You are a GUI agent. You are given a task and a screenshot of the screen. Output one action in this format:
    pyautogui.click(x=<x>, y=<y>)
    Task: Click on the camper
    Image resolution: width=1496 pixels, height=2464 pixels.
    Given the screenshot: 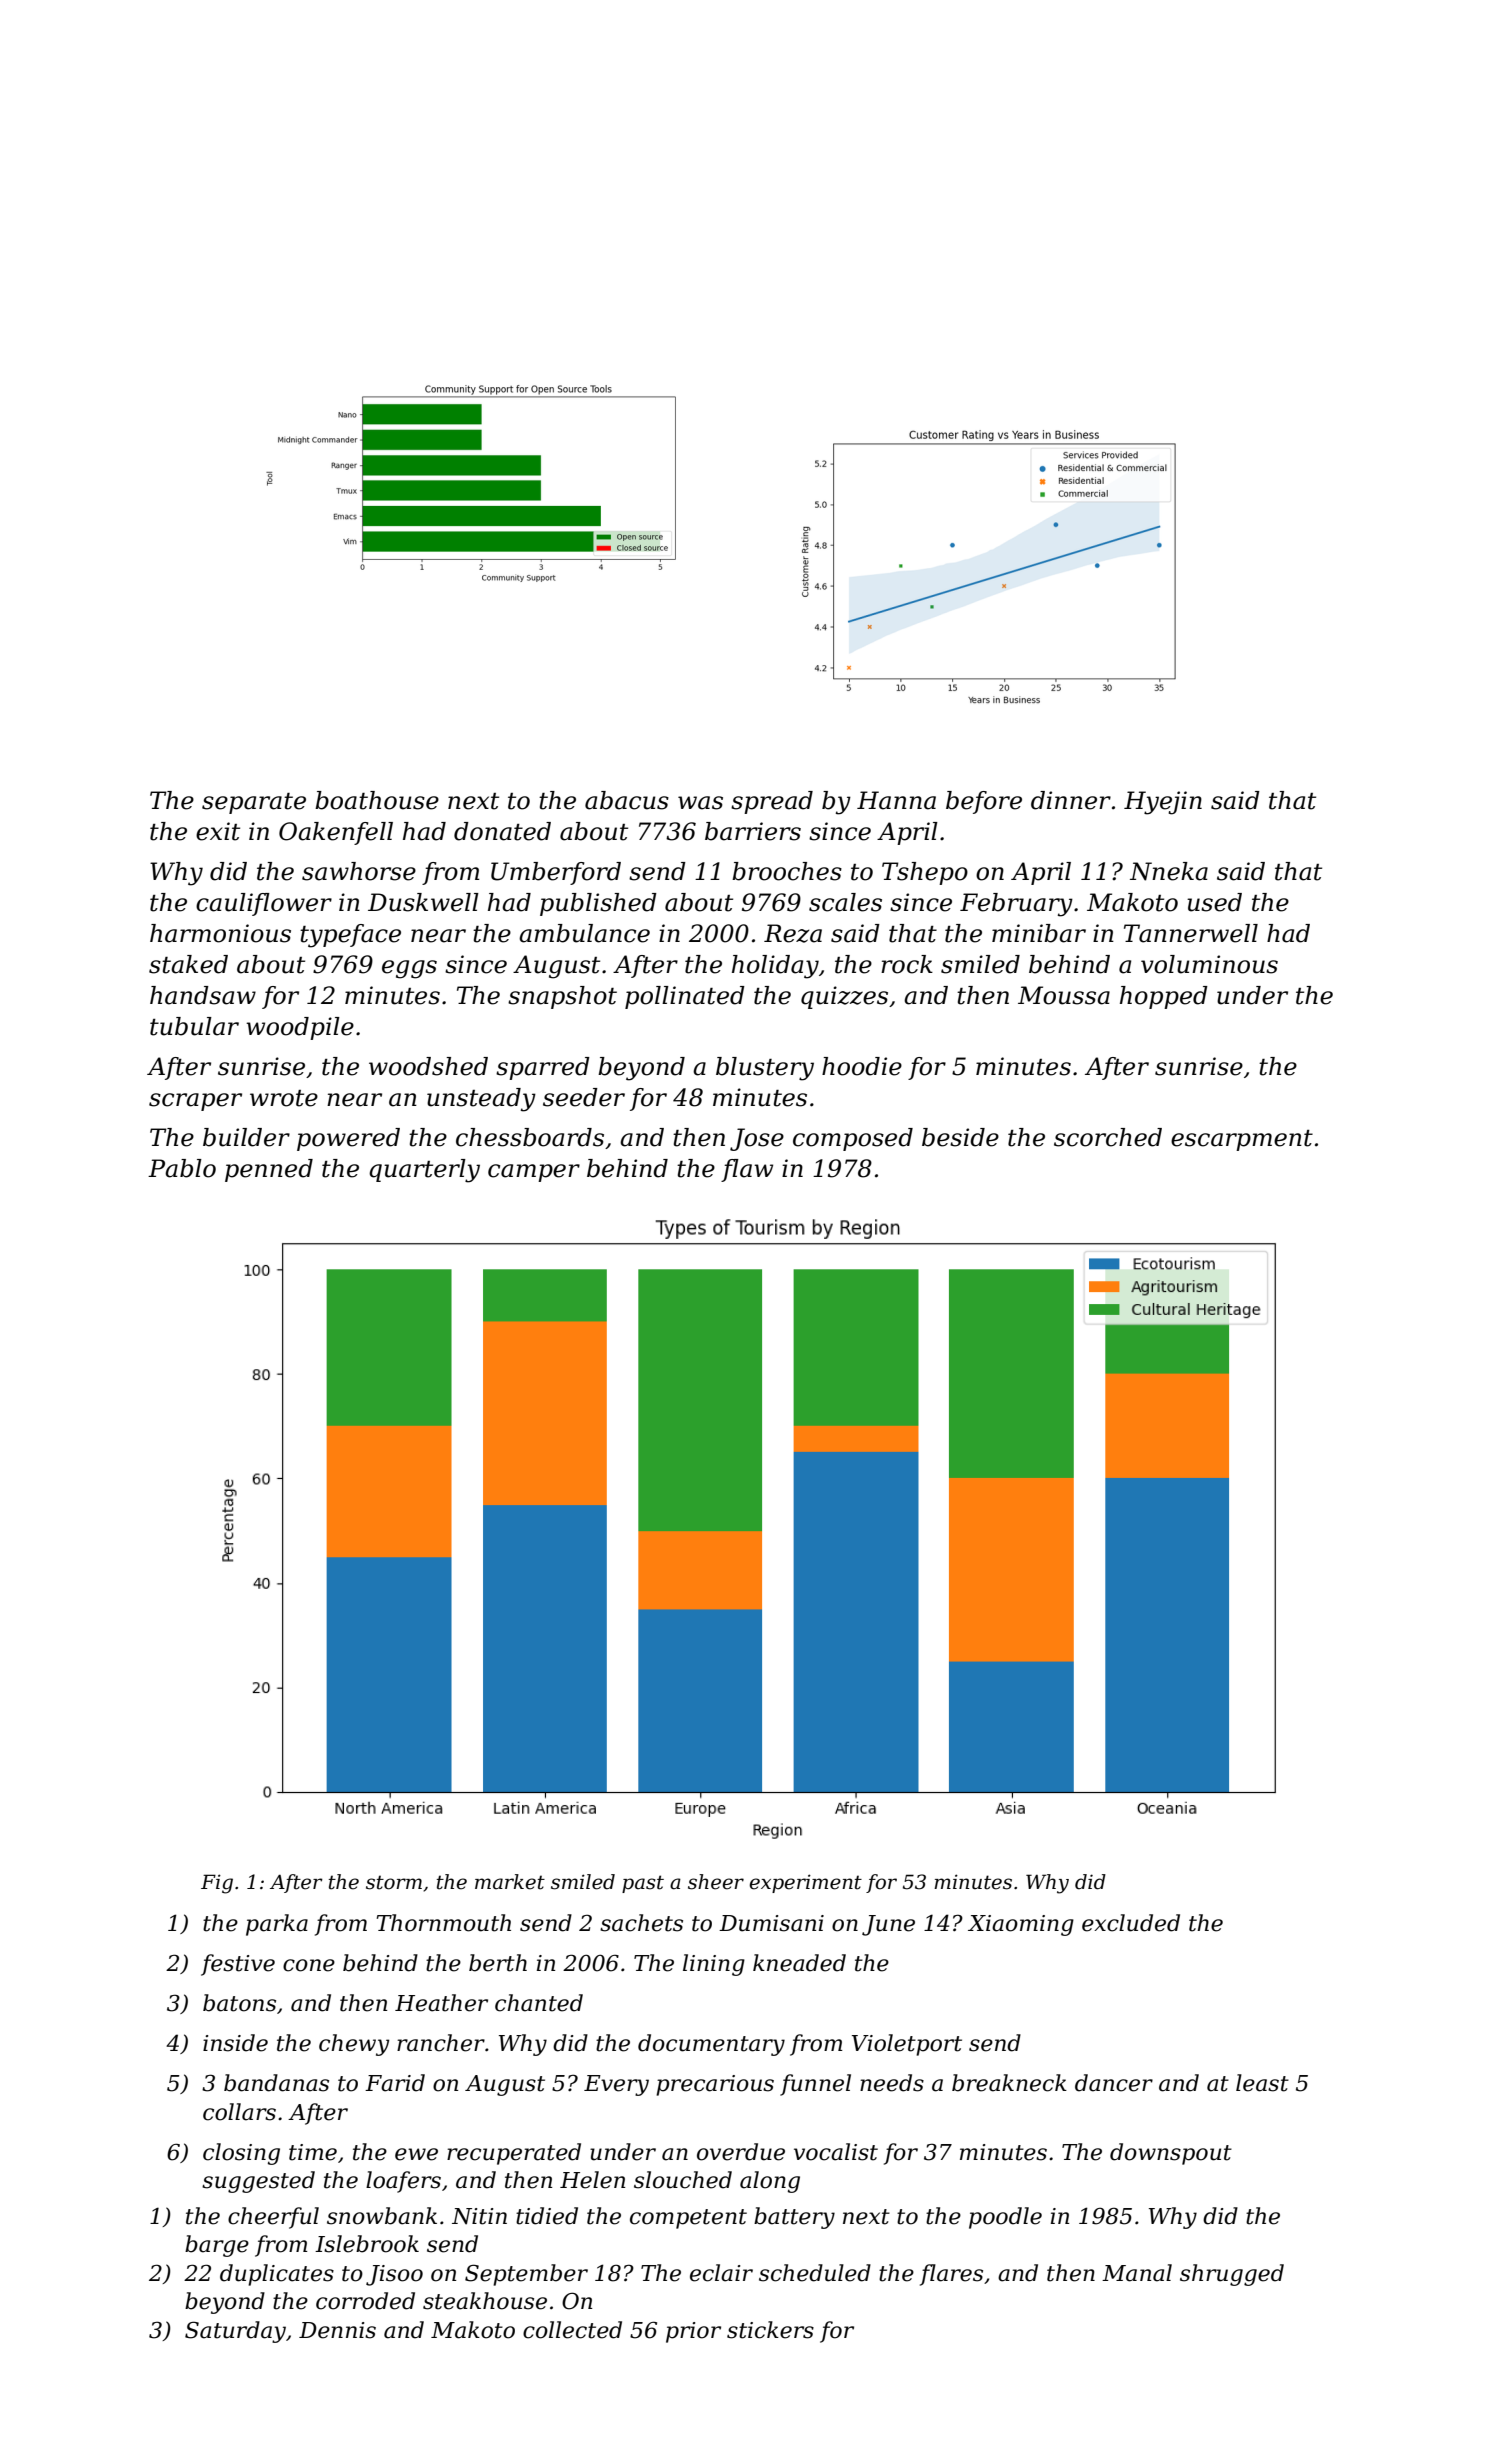 What is the action you would take?
    pyautogui.click(x=534, y=1173)
